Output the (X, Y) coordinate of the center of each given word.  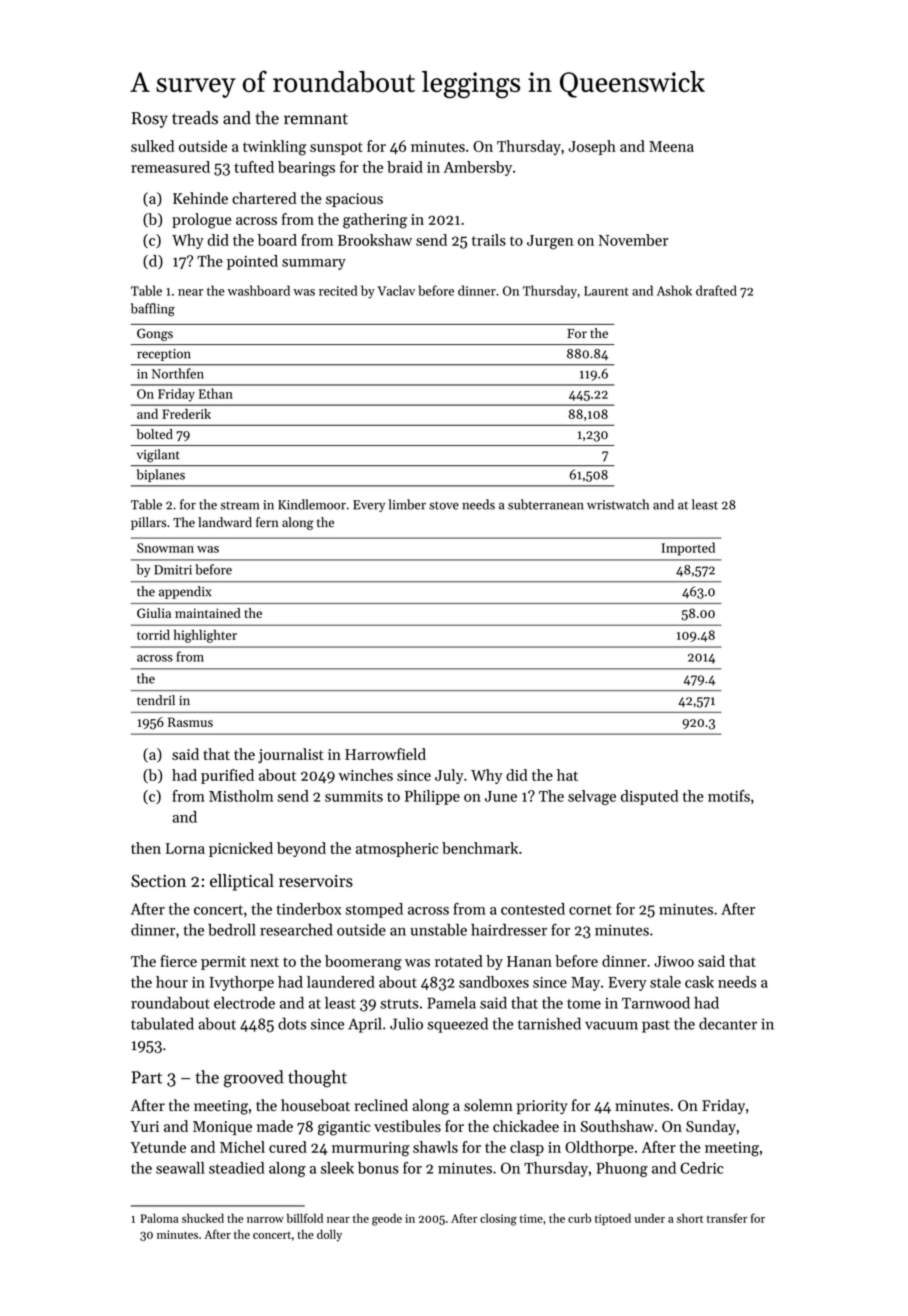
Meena (671, 146)
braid (405, 167)
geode (387, 1219)
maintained (208, 613)
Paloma (160, 1218)
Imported (688, 549)
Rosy (149, 120)
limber (407, 504)
